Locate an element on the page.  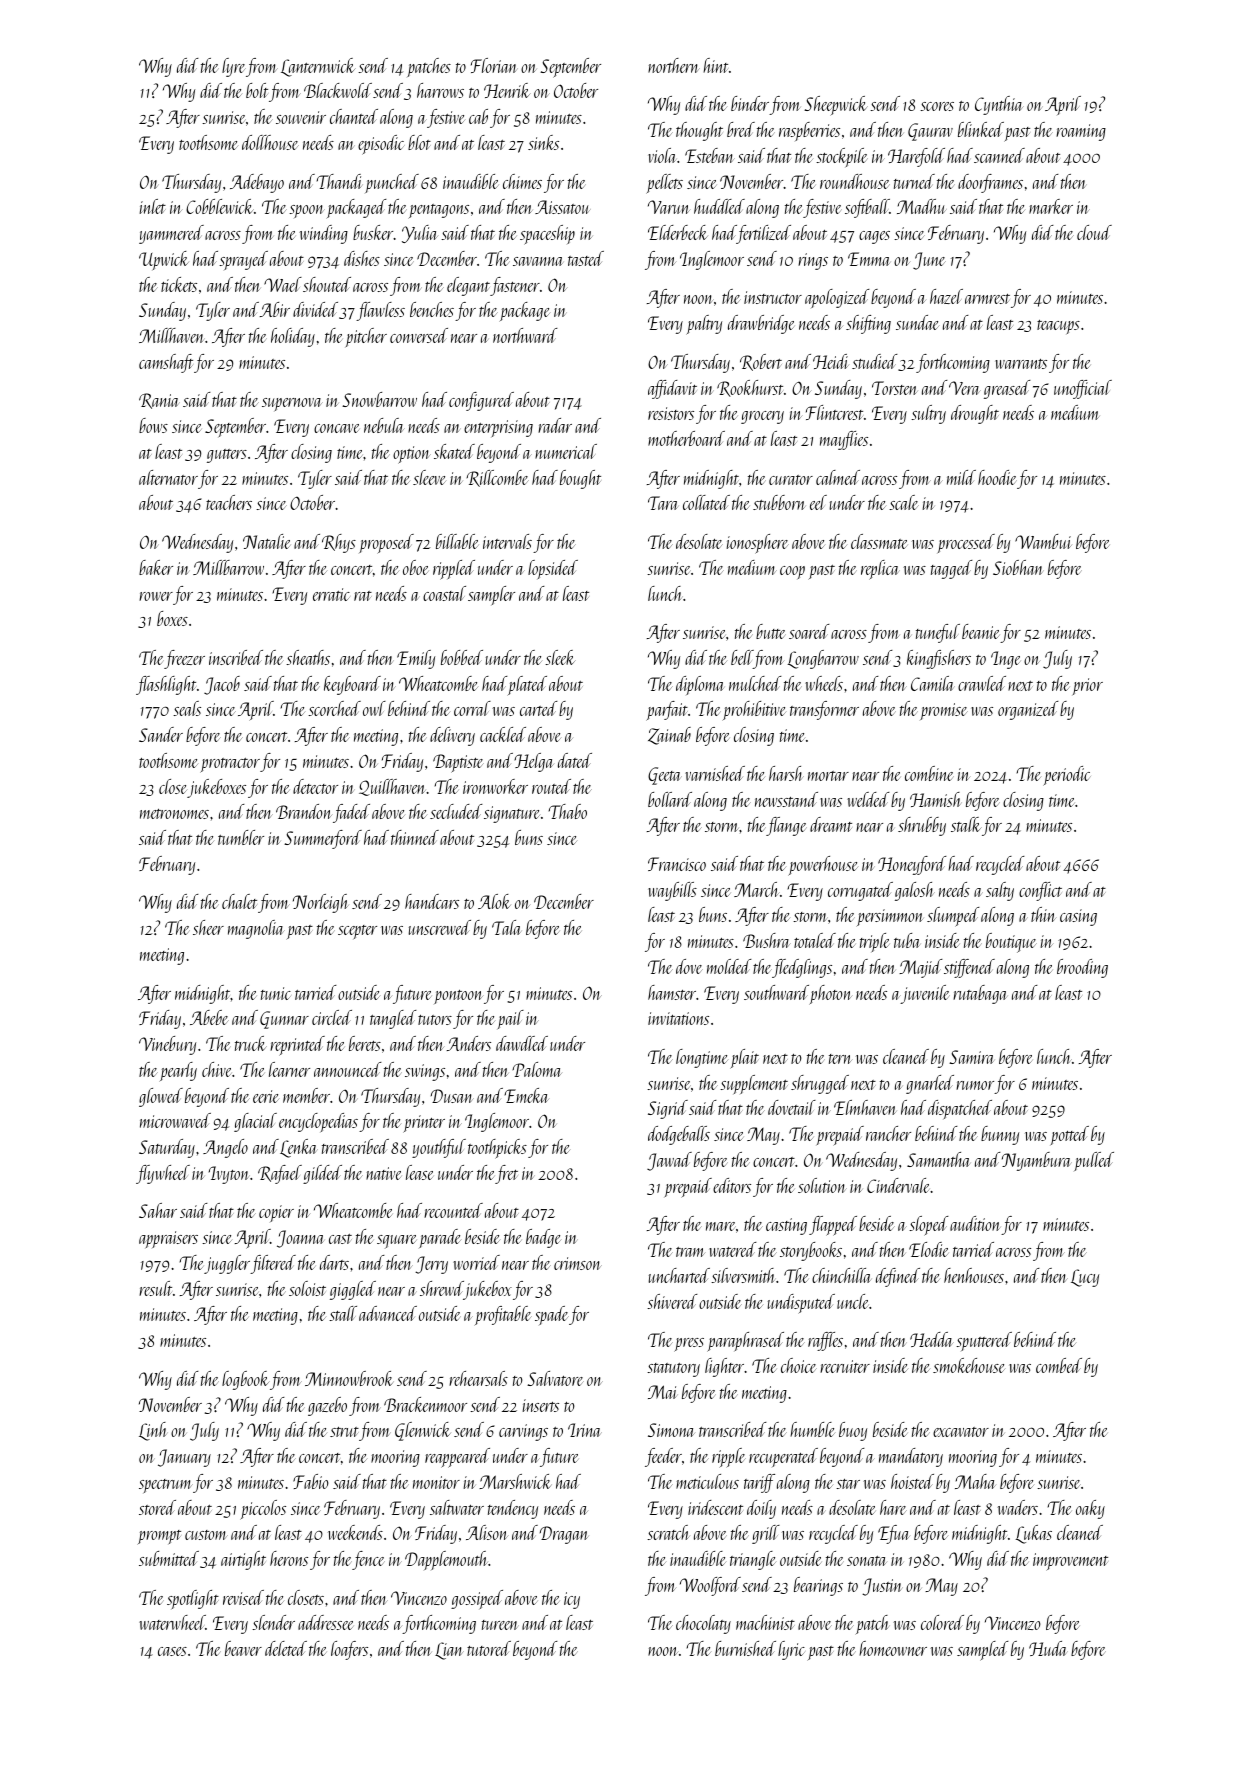
spade is located at coordinates (552, 1315).
